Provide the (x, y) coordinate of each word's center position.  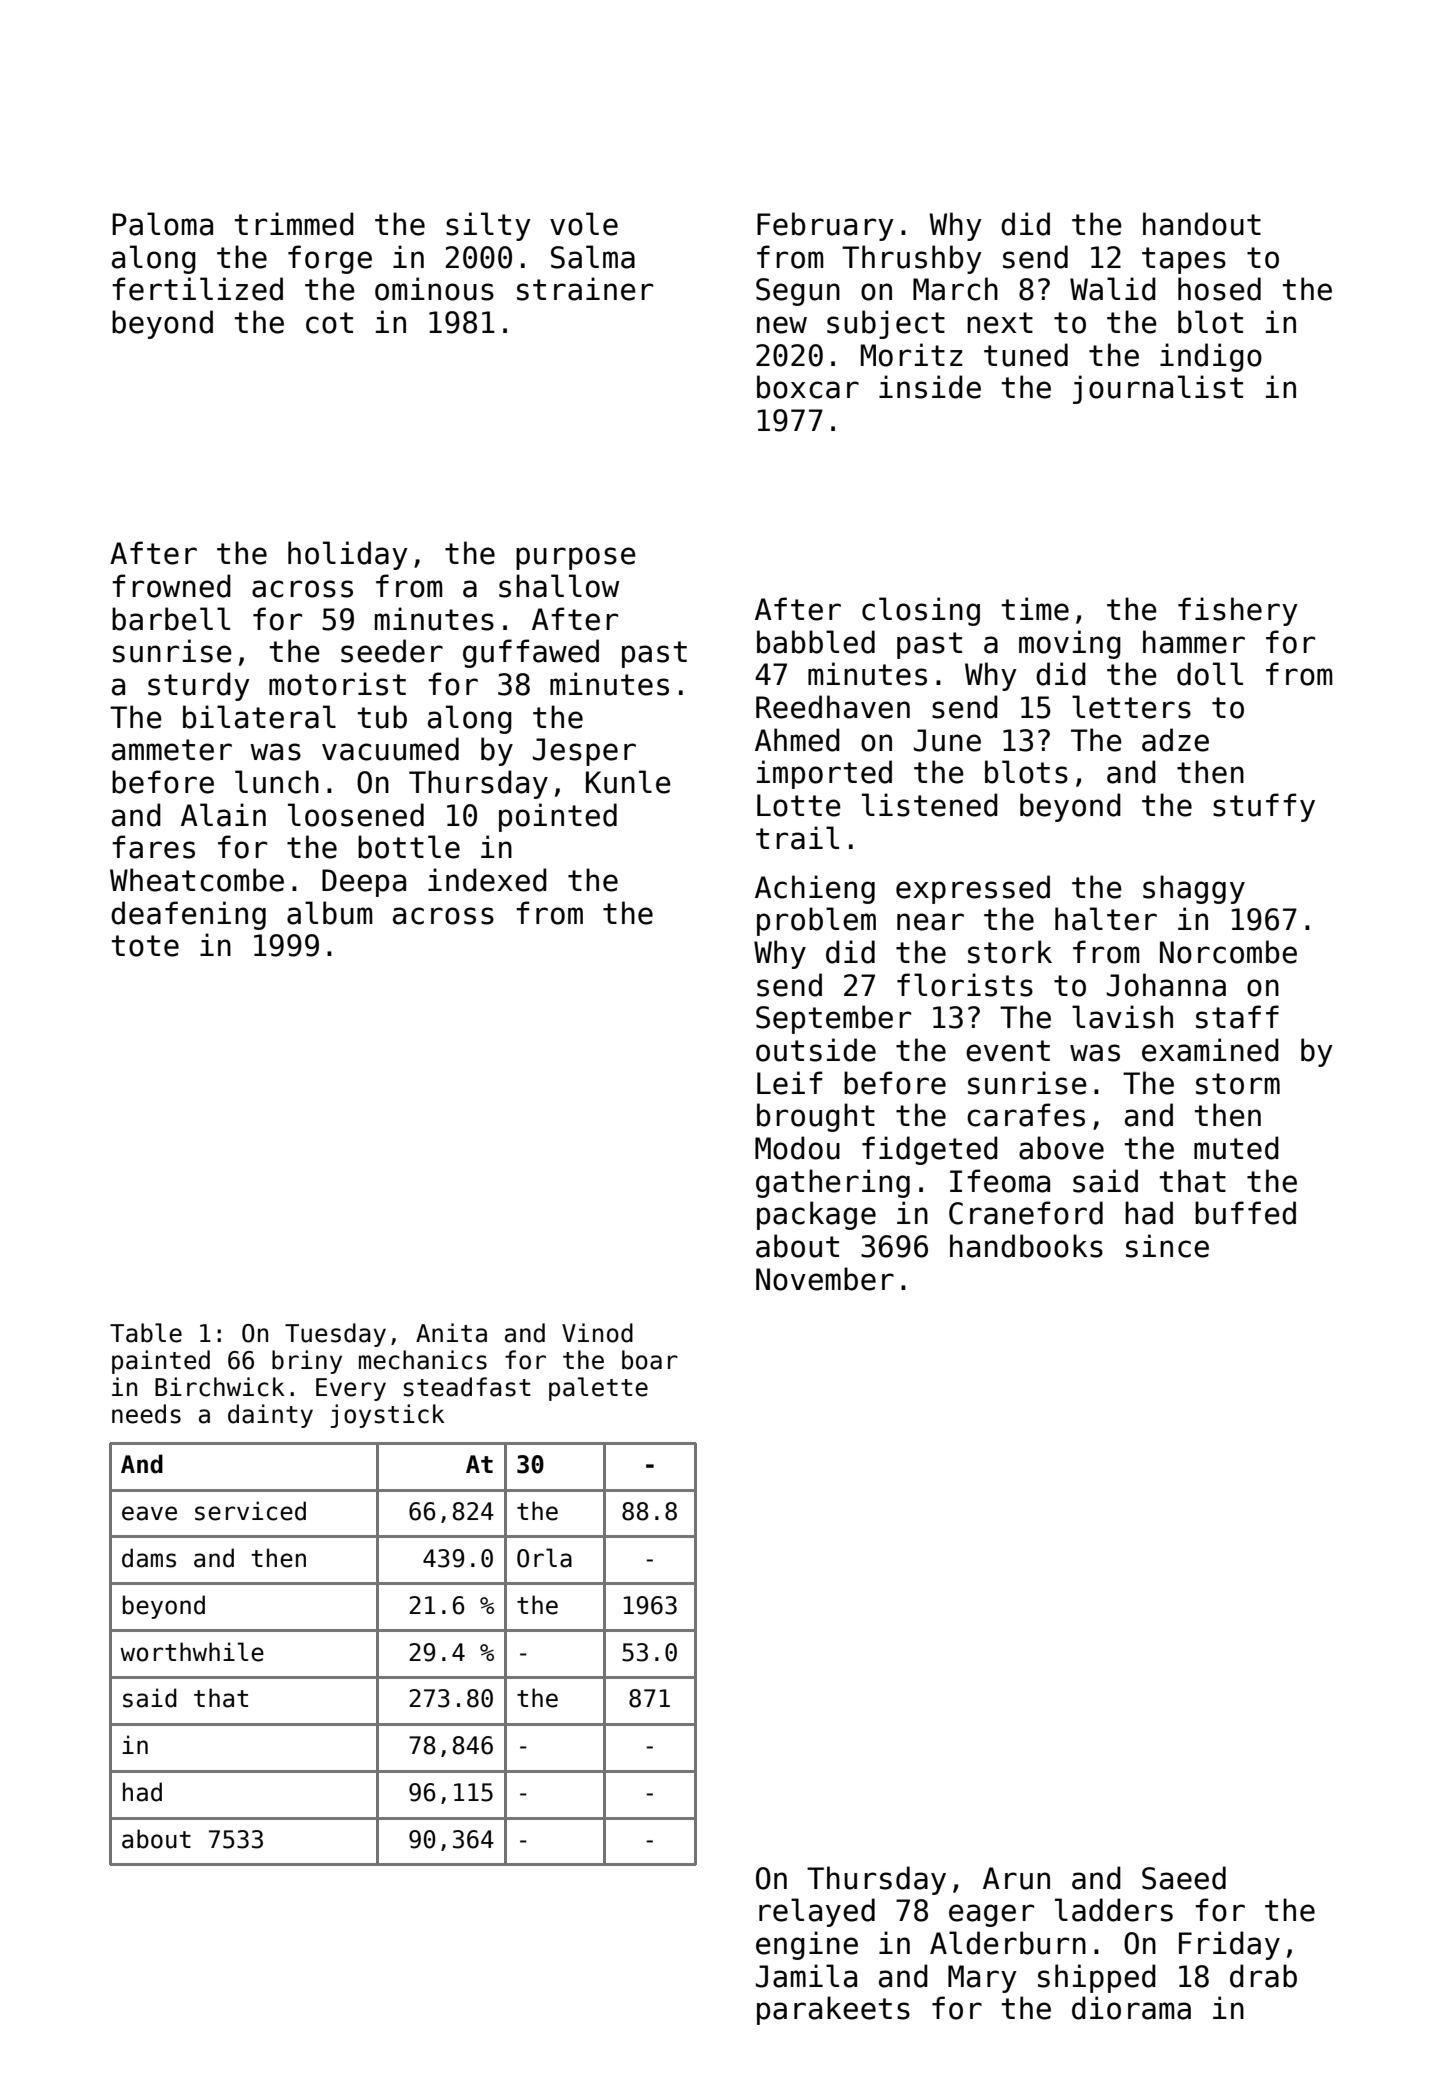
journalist (1158, 389)
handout (1202, 224)
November (825, 1279)
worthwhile (192, 1652)
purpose (576, 558)
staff (1237, 1017)
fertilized (197, 289)
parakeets (833, 2010)
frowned (171, 586)
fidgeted (930, 1150)
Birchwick (220, 1387)
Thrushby (912, 259)
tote (145, 946)
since (1167, 1246)
